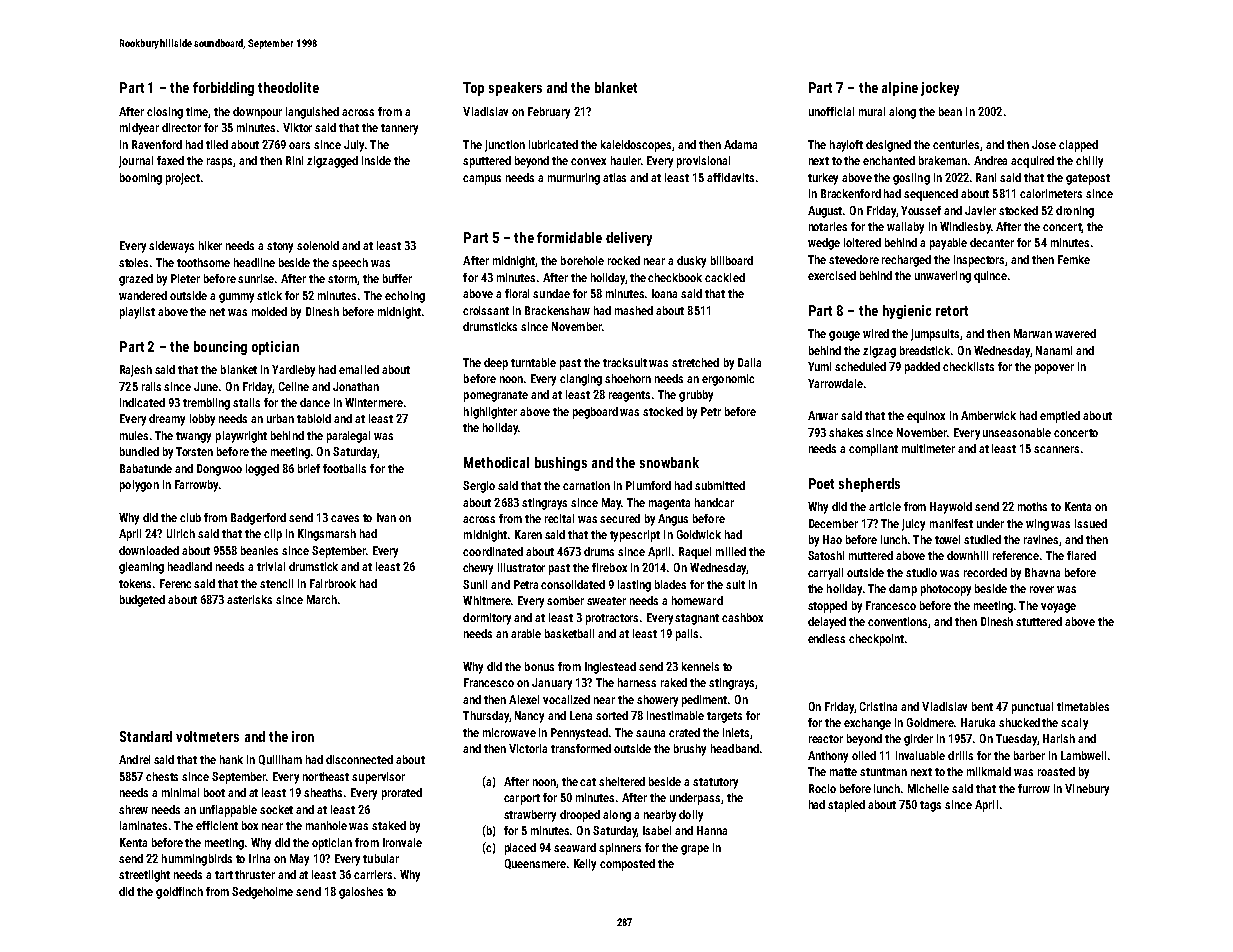  I want to click on Haywold, so click(951, 508).
